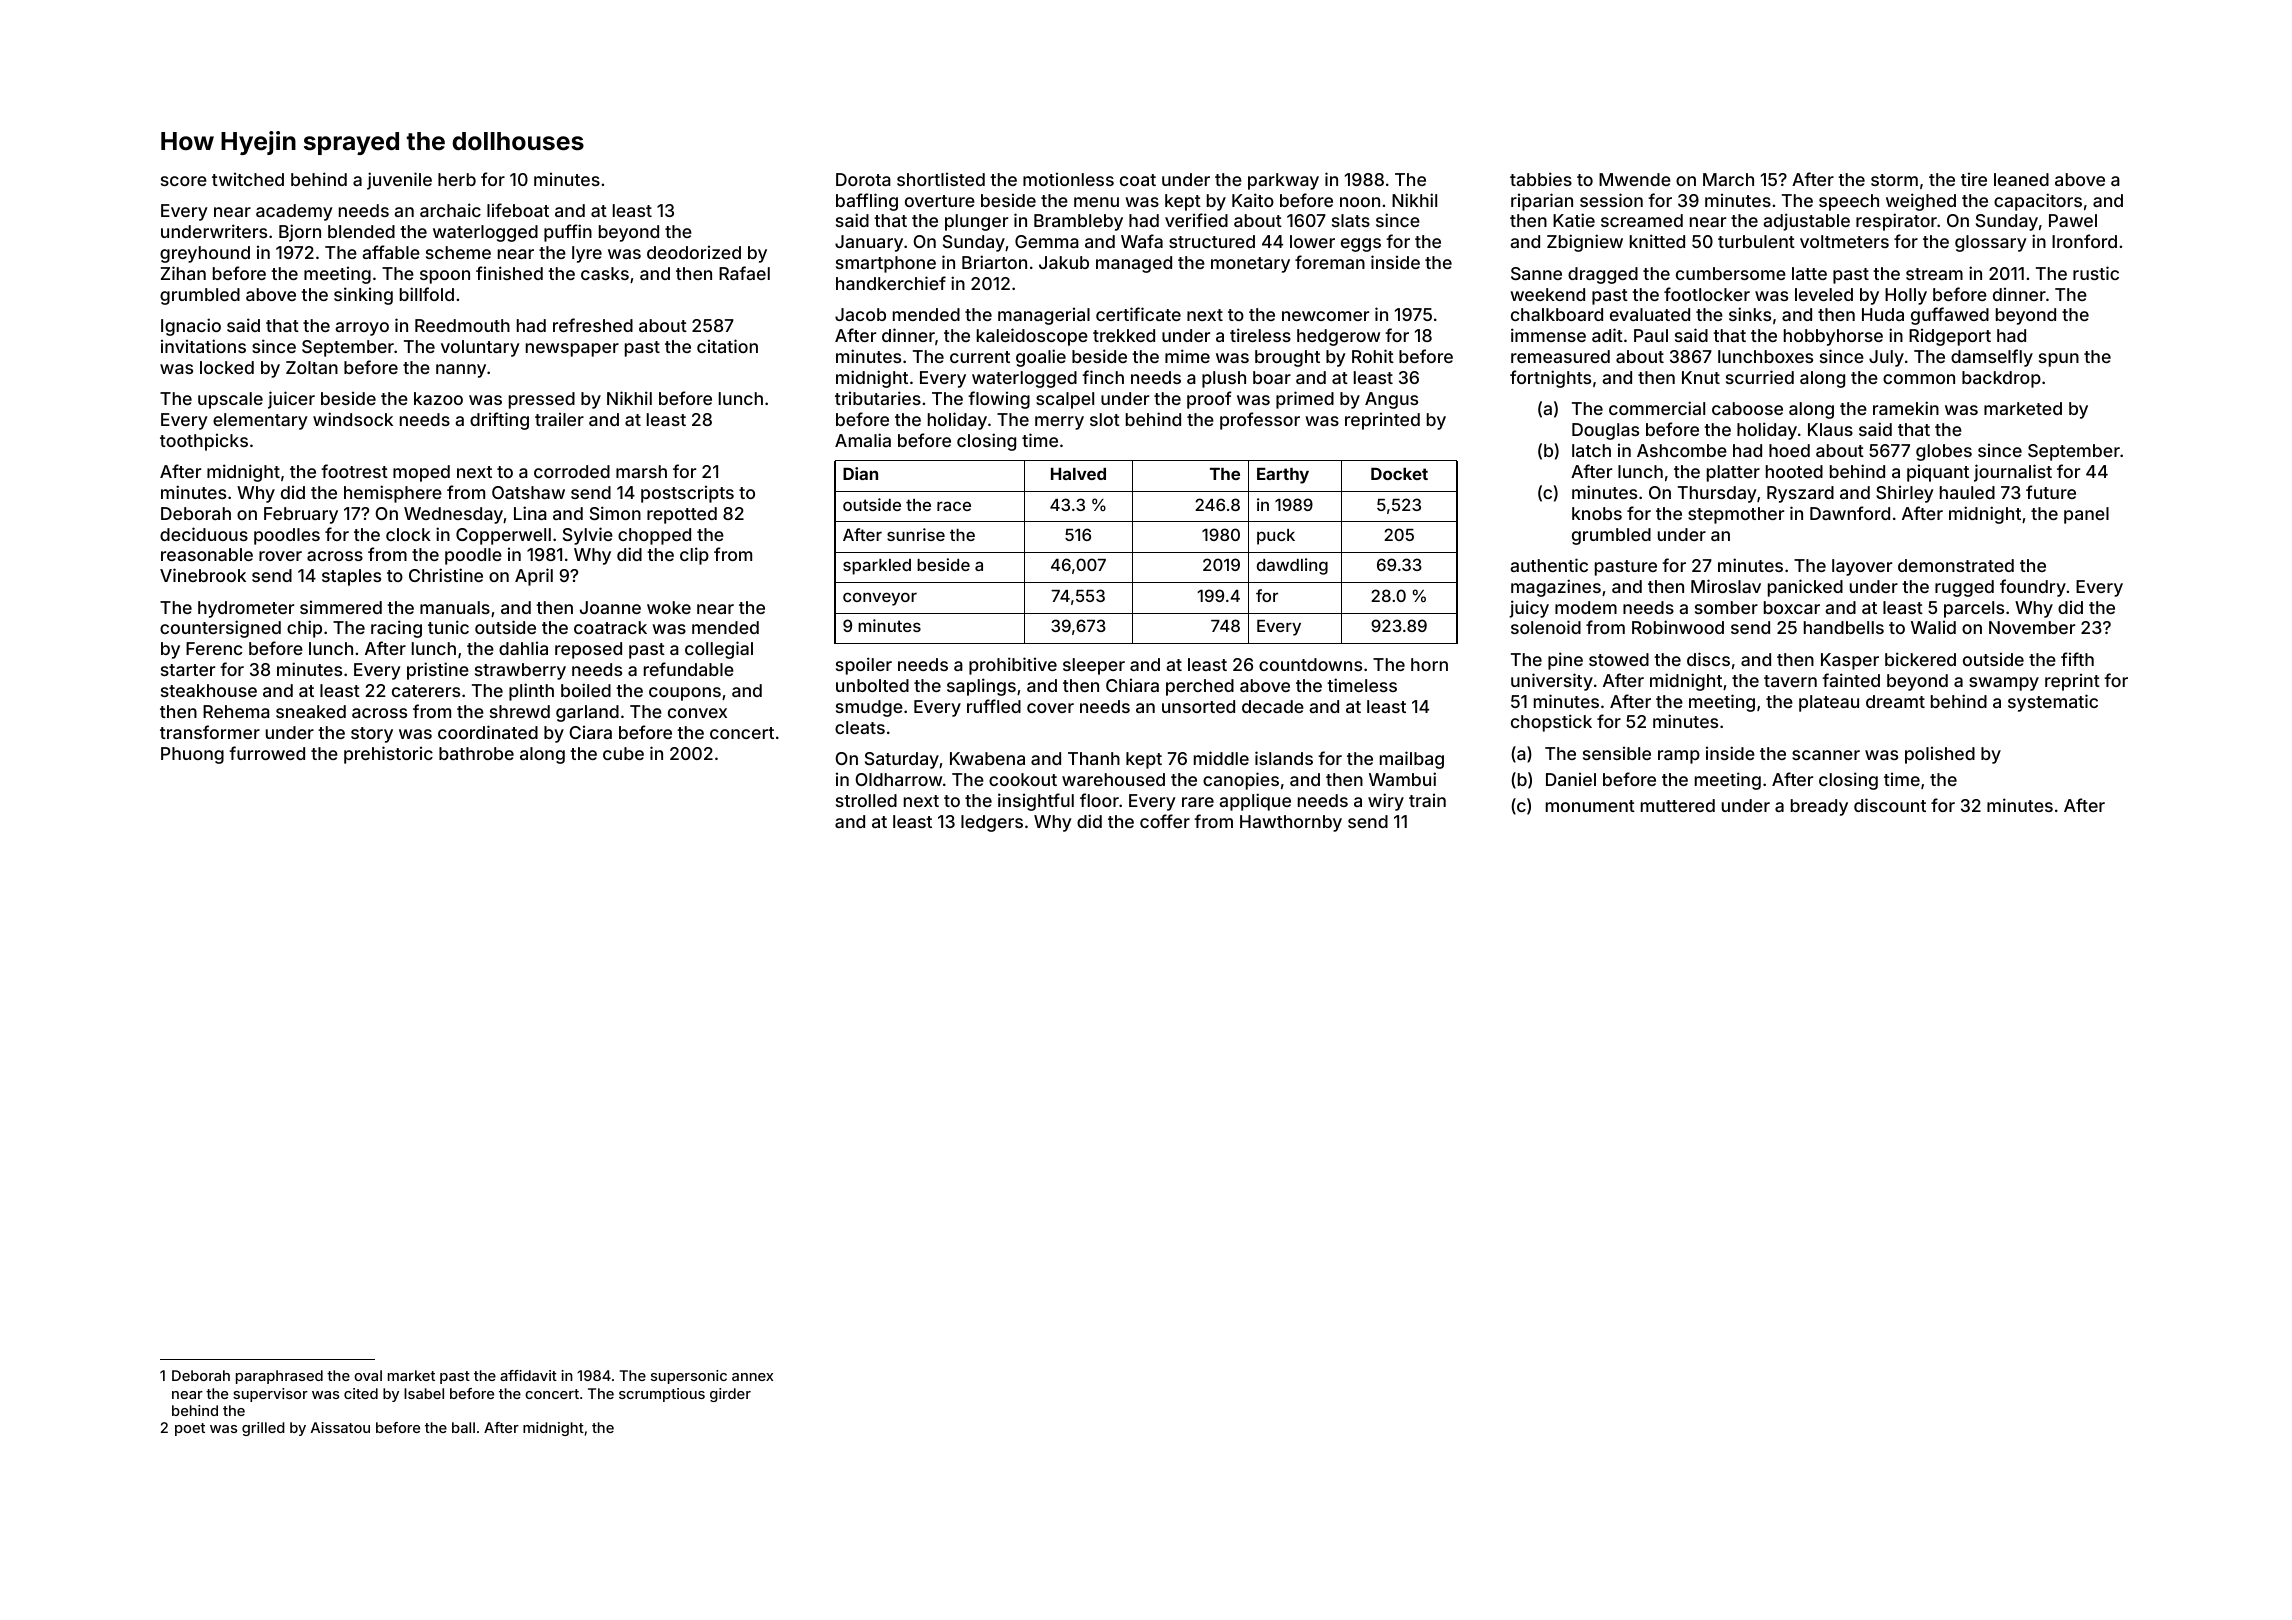 The image size is (2292, 1620). I want to click on puffin, so click(568, 233).
